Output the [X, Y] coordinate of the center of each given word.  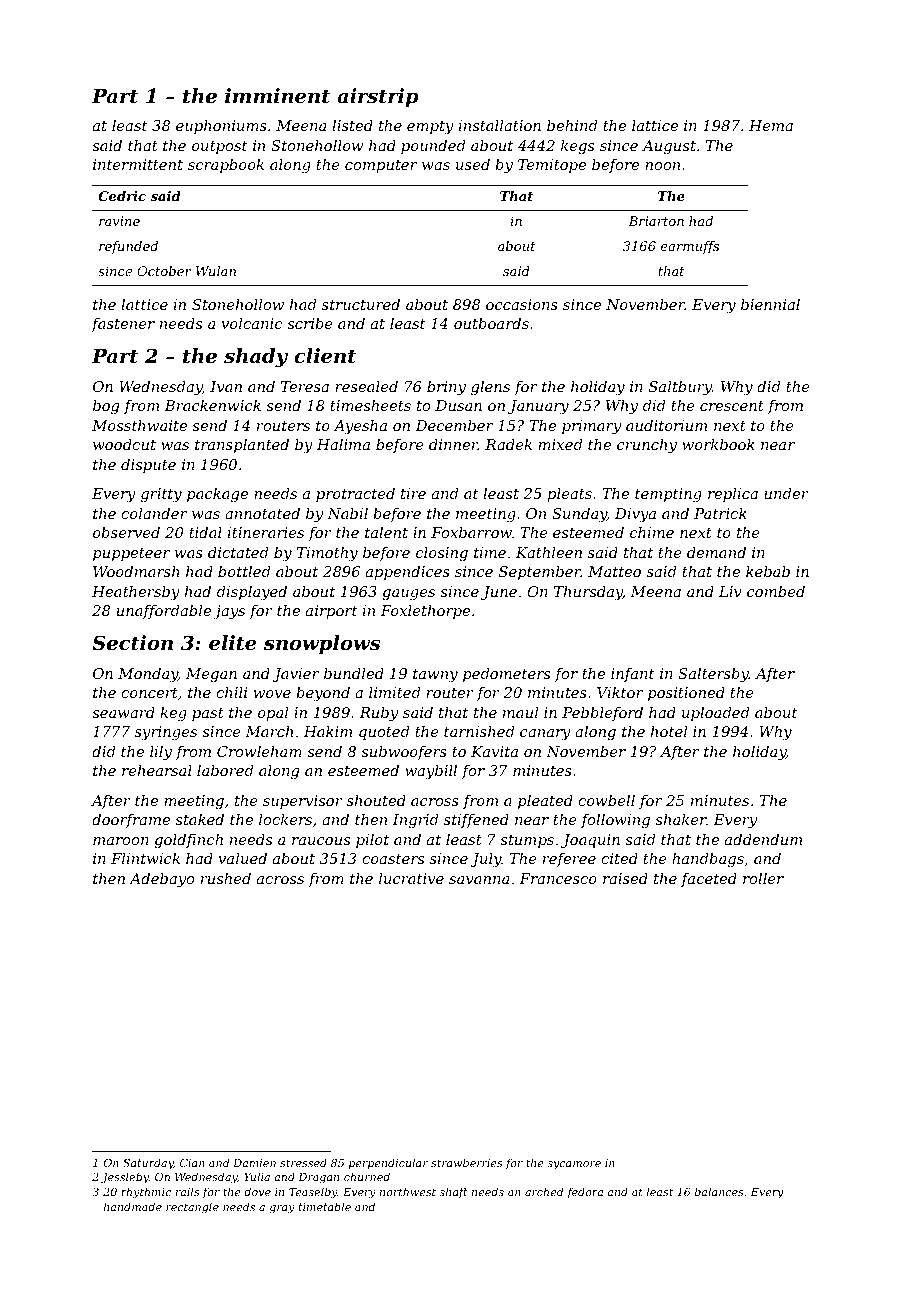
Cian [192, 1163]
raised [625, 878]
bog [106, 407]
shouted [376, 800]
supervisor [303, 802]
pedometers [506, 675]
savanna [479, 880]
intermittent [138, 164]
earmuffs [690, 247]
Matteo [614, 571]
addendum [763, 839]
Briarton [656, 221]
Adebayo [161, 880]
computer [381, 166]
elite [233, 643]
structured [361, 304]
